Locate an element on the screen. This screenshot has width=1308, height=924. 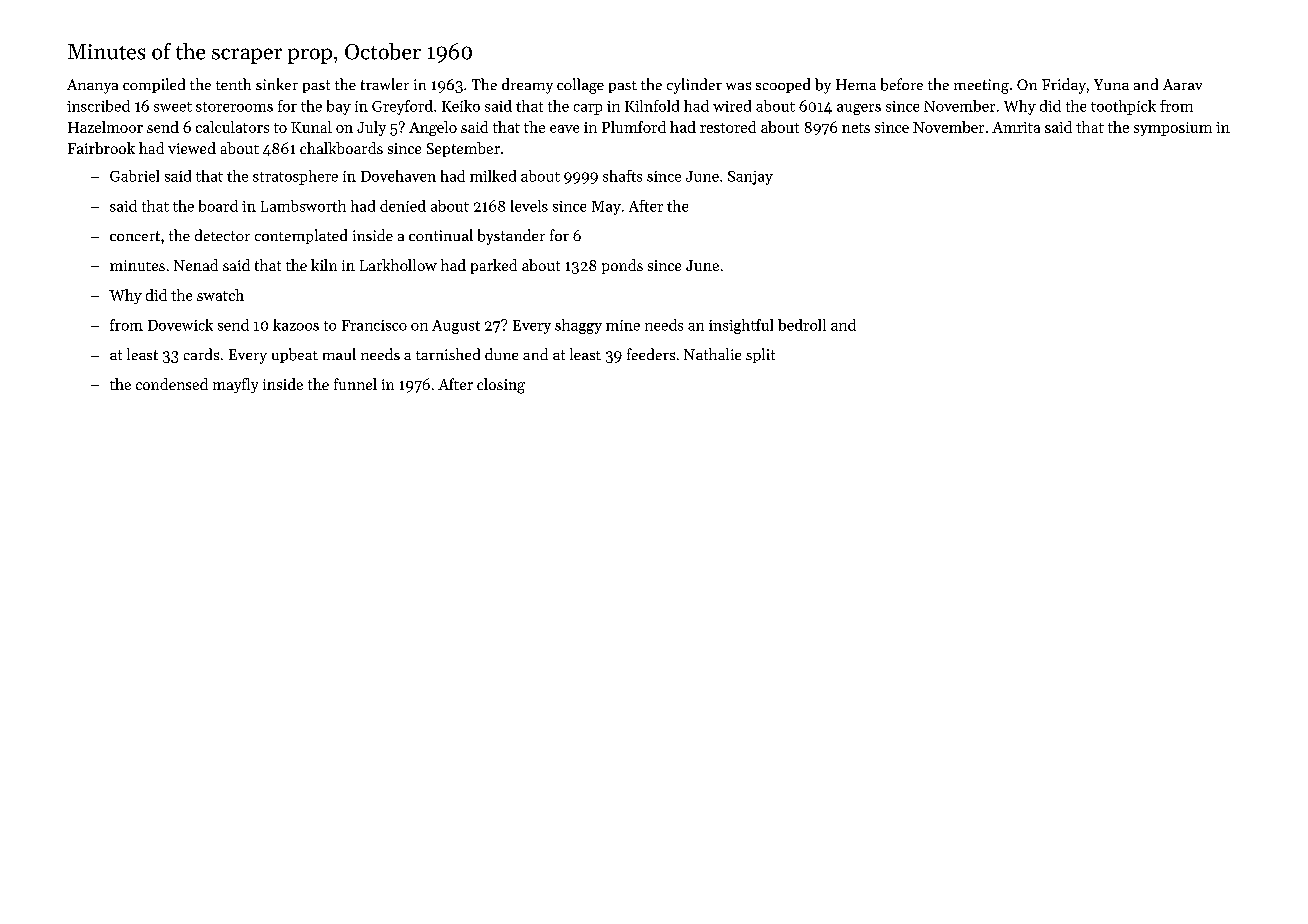
tenth is located at coordinates (233, 84).
